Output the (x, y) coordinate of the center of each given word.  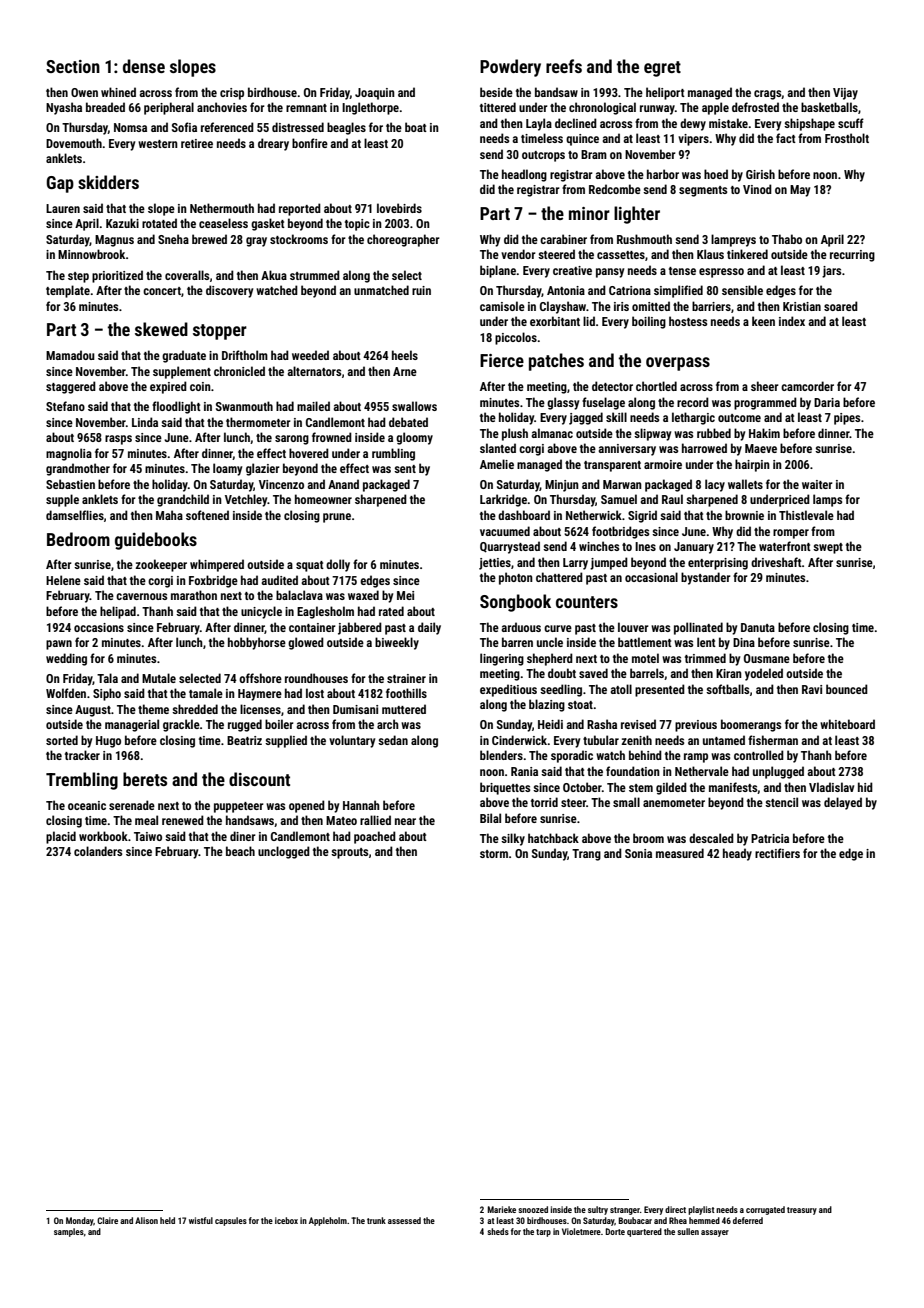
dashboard (524, 515)
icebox (286, 1220)
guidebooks (156, 541)
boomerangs (751, 725)
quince (582, 140)
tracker (82, 755)
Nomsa (130, 127)
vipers (693, 140)
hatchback (553, 838)
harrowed (704, 448)
